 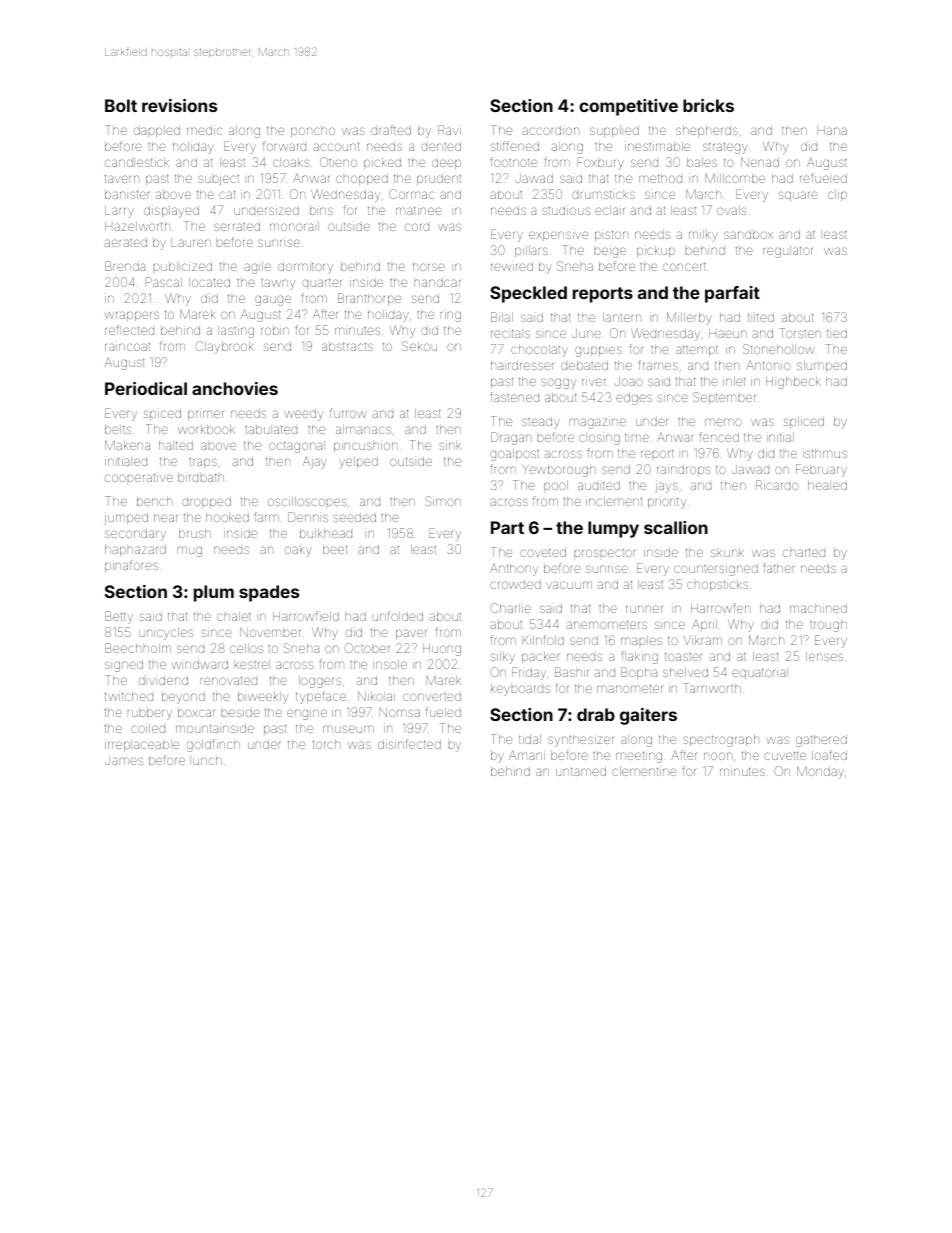 What do you see at coordinates (271, 429) in the screenshot?
I see `tabulated` at bounding box center [271, 429].
